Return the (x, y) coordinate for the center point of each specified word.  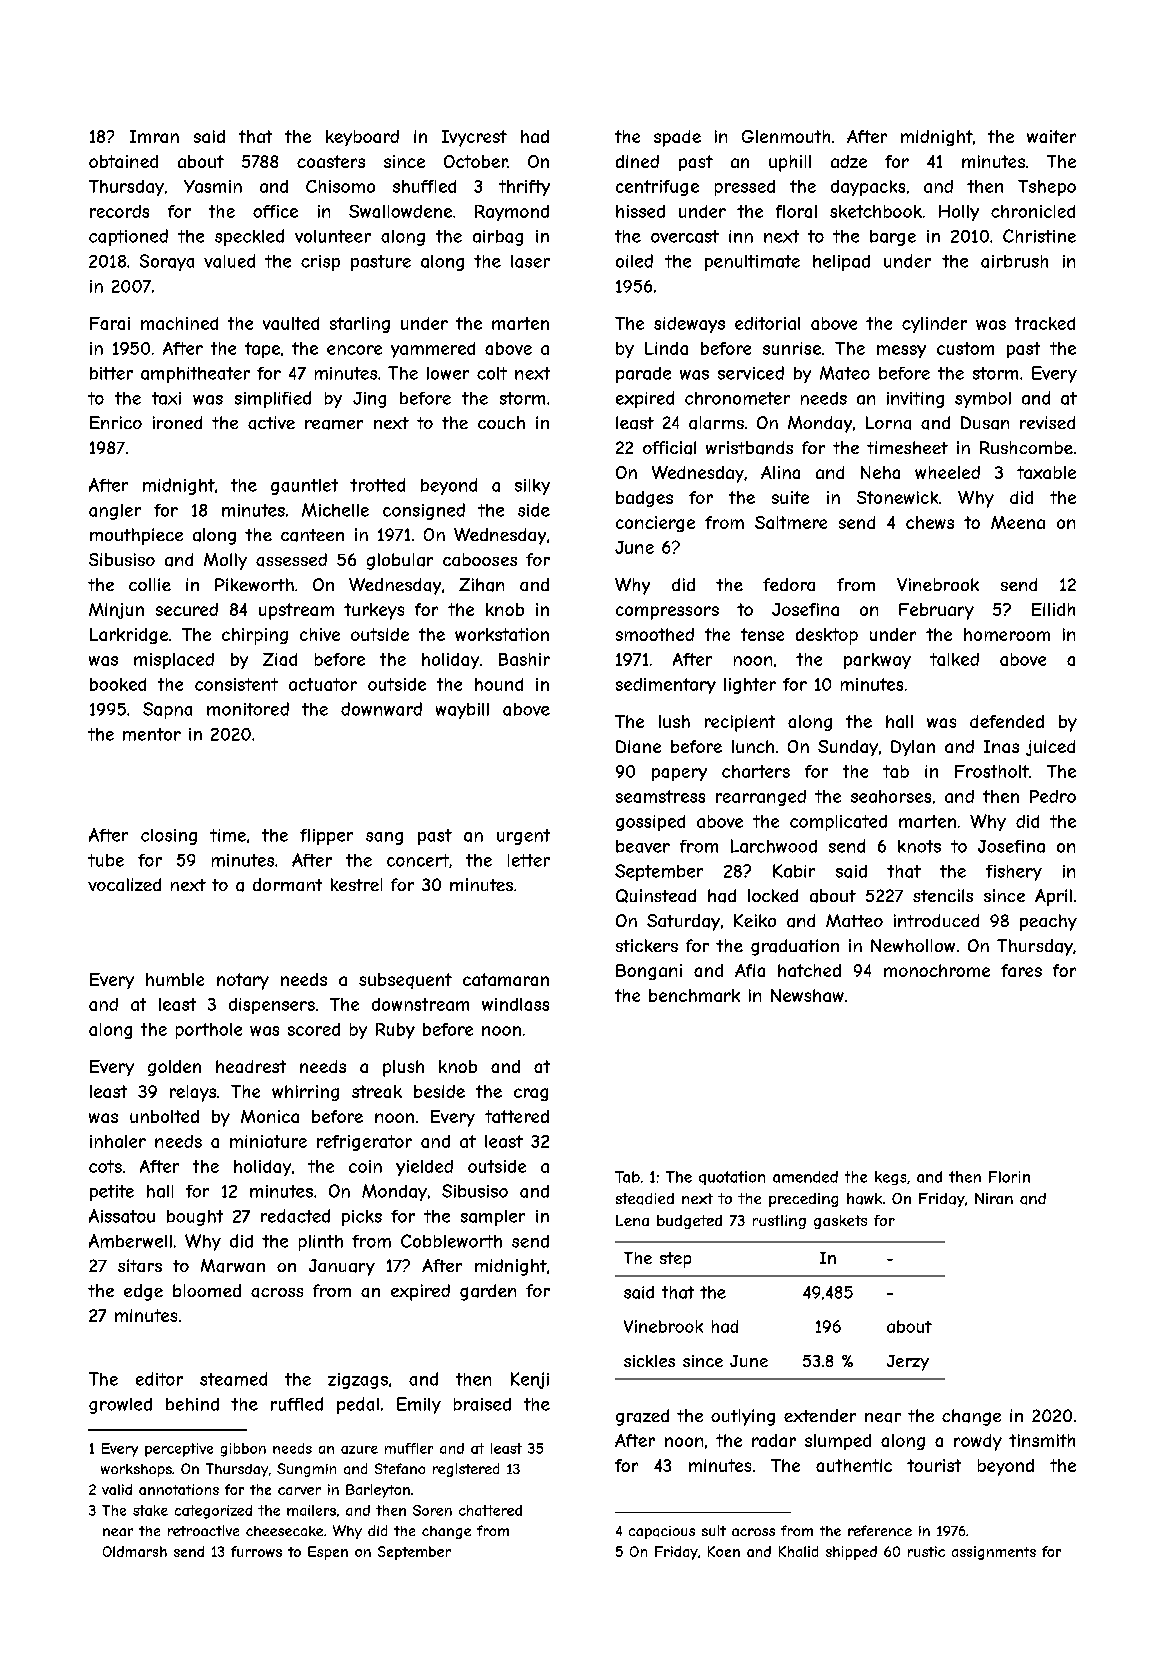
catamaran (506, 979)
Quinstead (656, 896)
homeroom (1007, 634)
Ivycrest (474, 138)
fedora (789, 584)
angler (115, 512)
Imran (154, 136)
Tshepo (1047, 188)
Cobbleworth (451, 1241)
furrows (256, 1551)
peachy (1048, 922)
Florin (1009, 1177)
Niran (994, 1198)
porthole (209, 1031)
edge (143, 1292)
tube (106, 860)
